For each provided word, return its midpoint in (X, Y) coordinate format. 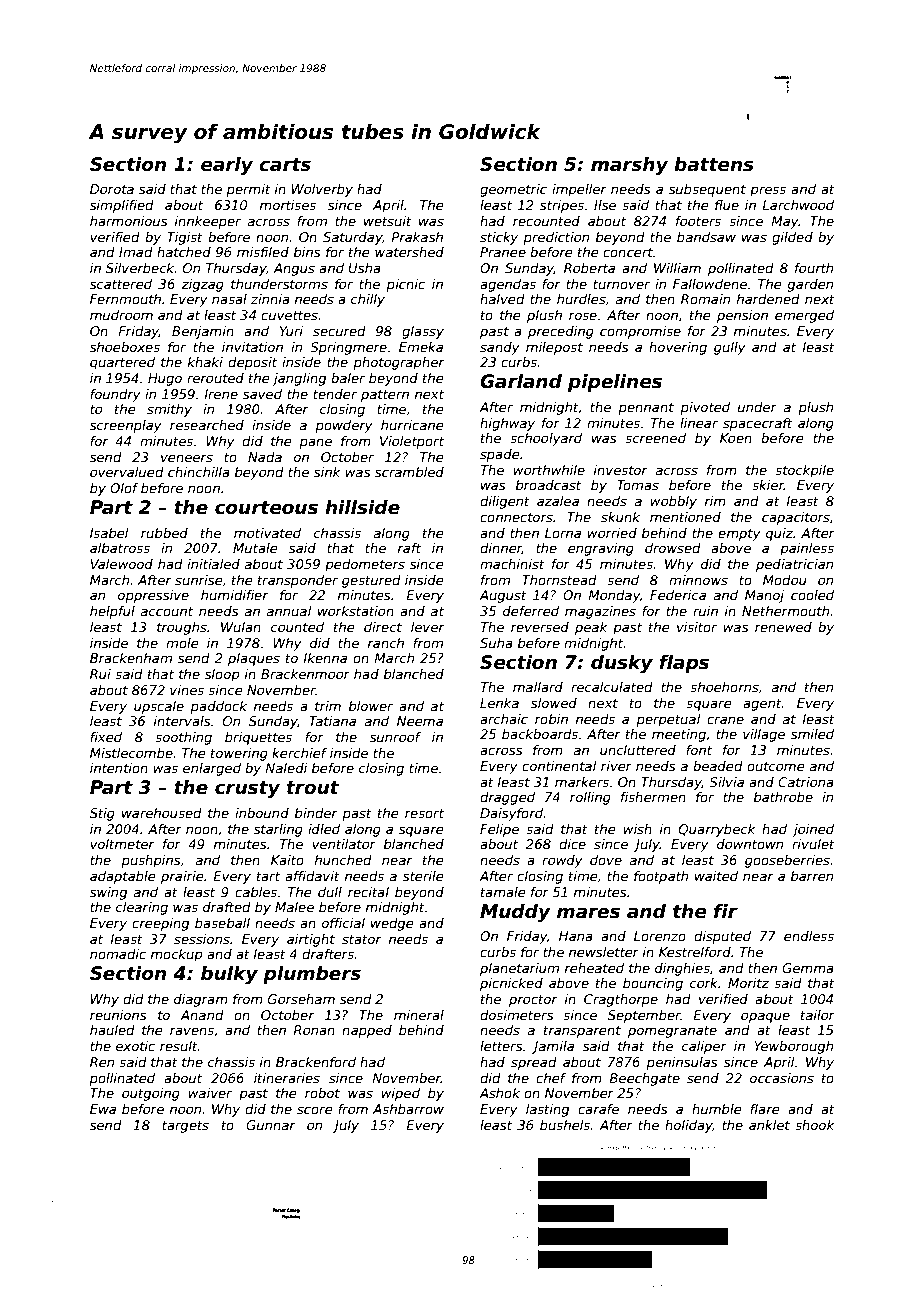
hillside (362, 507)
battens (714, 164)
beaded (718, 766)
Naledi (286, 768)
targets (185, 1126)
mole (182, 643)
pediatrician (794, 565)
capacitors (796, 518)
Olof (124, 488)
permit (249, 190)
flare (765, 1109)
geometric (513, 190)
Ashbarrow (408, 1109)
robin (551, 719)
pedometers (365, 565)
